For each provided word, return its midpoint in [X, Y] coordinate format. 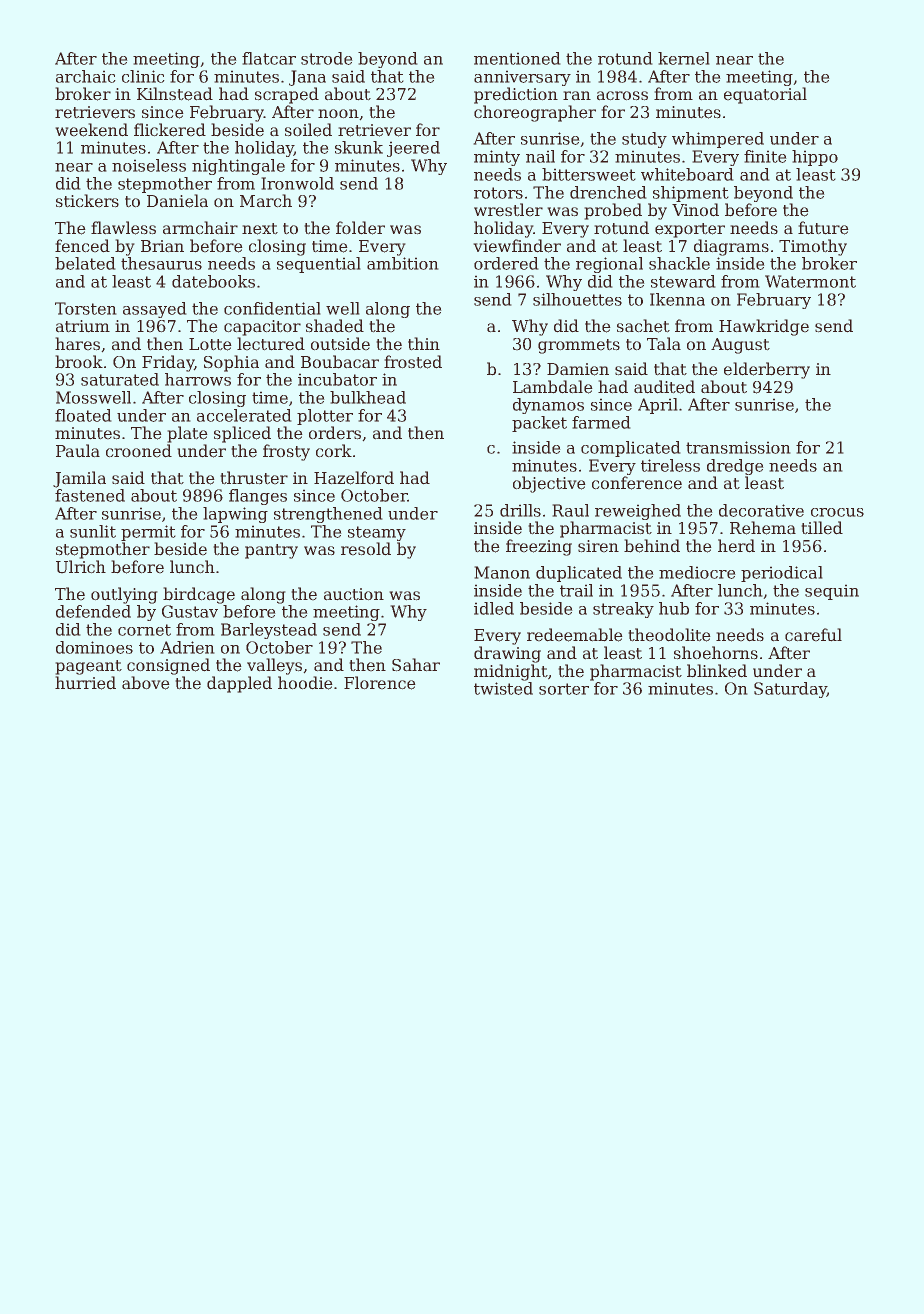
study [644, 140]
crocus [837, 512]
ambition [402, 263]
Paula [78, 450]
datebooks [213, 281]
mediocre [697, 572]
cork [334, 450]
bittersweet [588, 174]
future [823, 228]
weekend [92, 130]
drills [520, 510]
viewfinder [517, 246]
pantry [271, 551]
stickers [87, 200]
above [145, 683]
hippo [815, 158]
